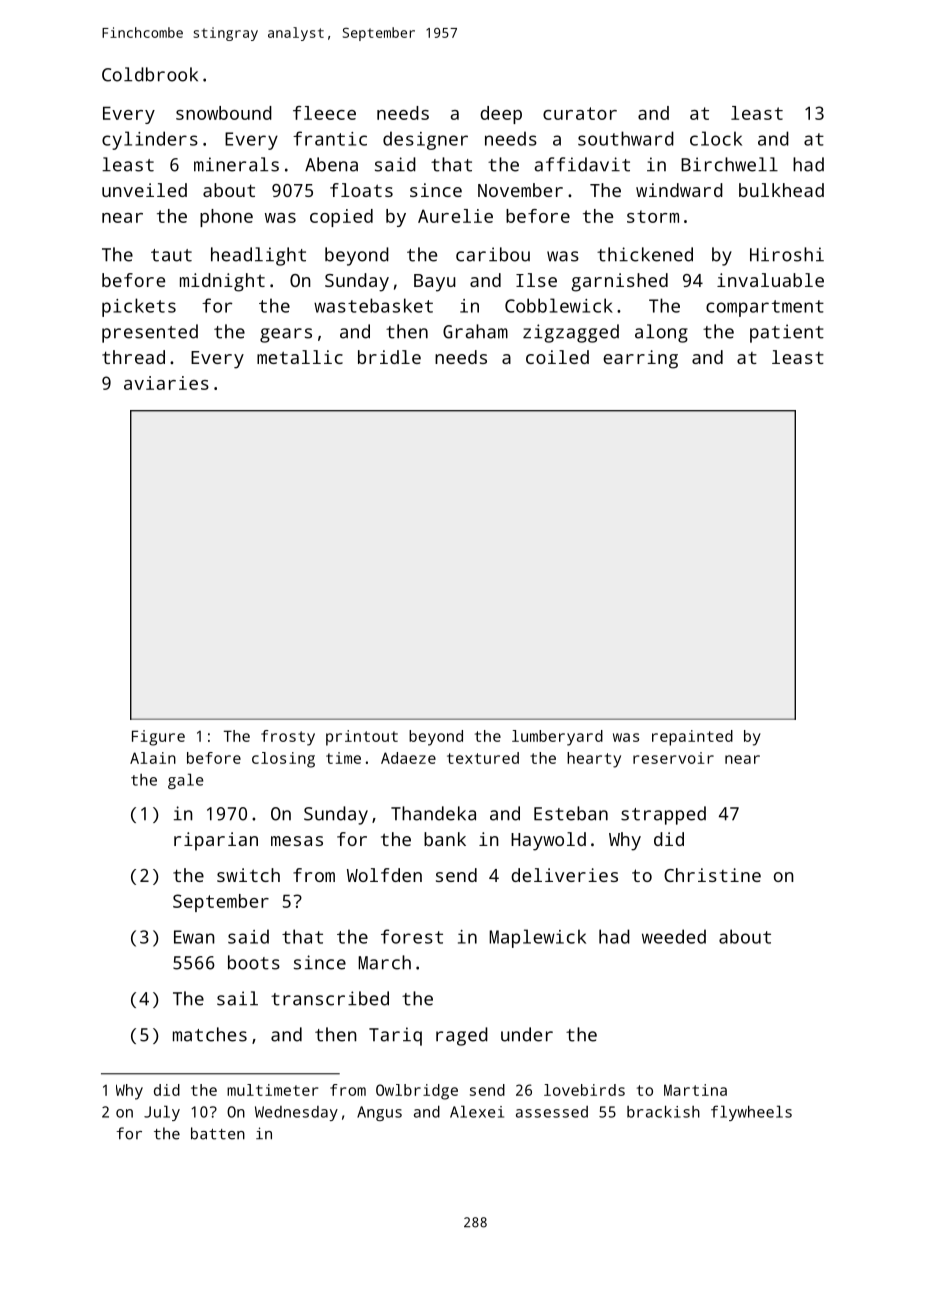  Describe the element at coordinates (254, 962) in the document. I see `boots` at that location.
